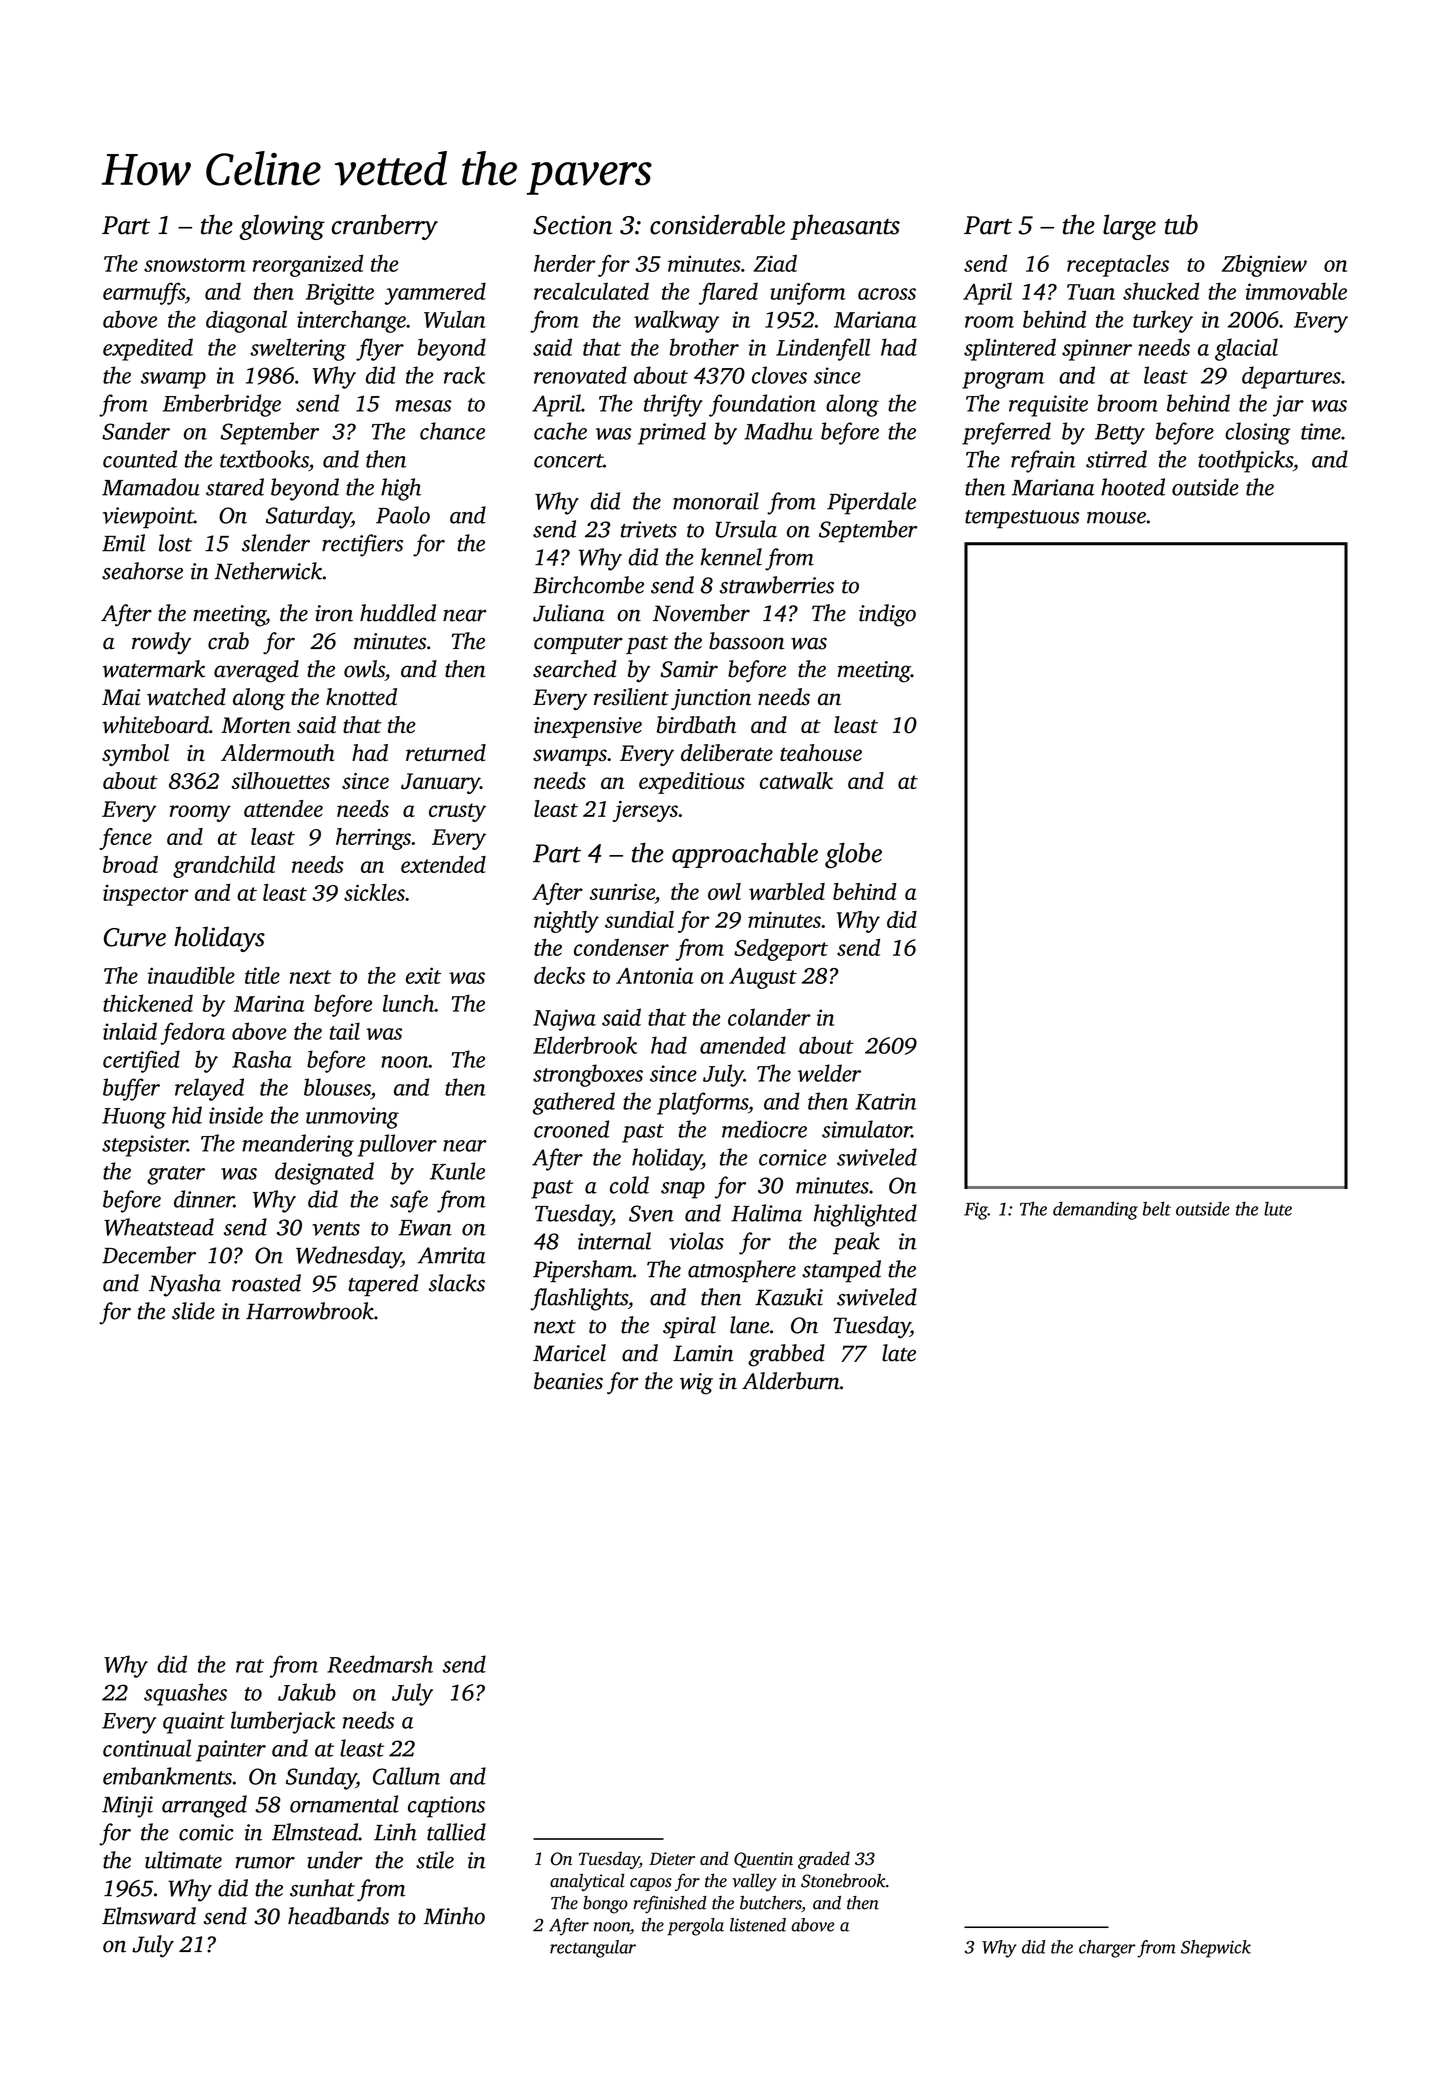 The width and height of the page is (1450, 2100). I want to click on Harrowbrook, so click(310, 1311).
